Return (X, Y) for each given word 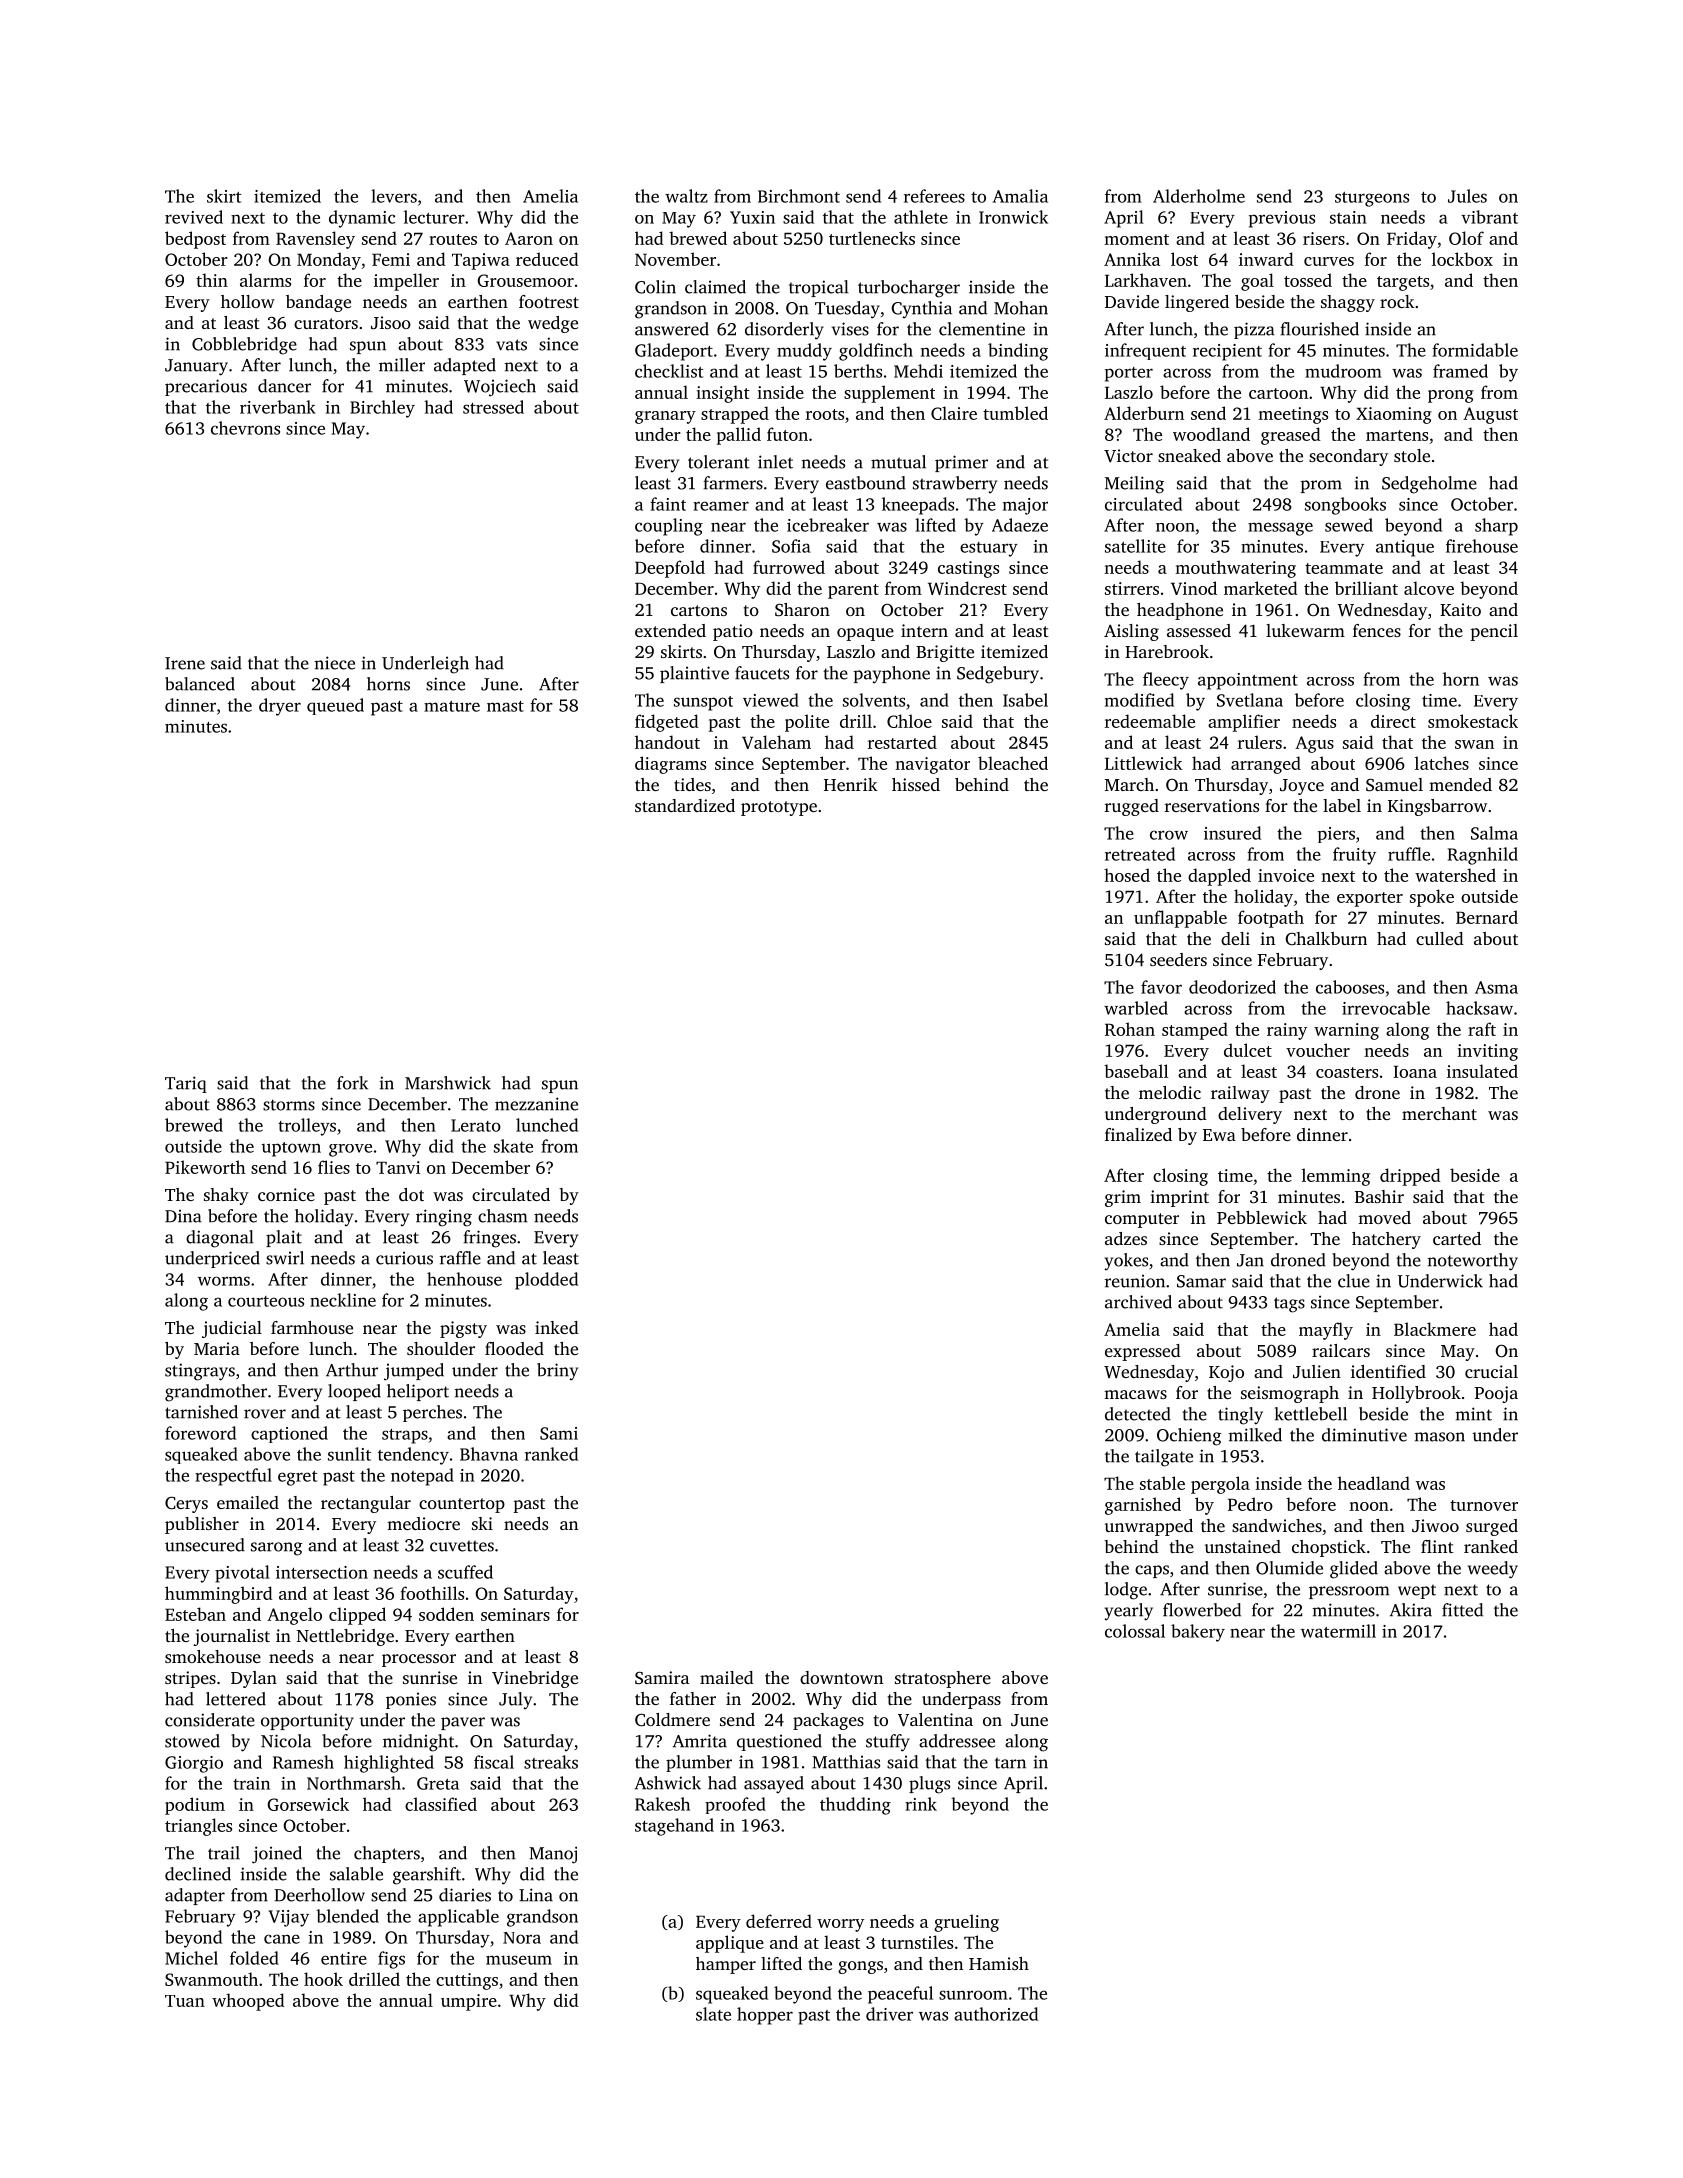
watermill (1338, 1631)
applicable (458, 1918)
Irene (185, 663)
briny (557, 1371)
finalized (1138, 1134)
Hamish (999, 1963)
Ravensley (315, 240)
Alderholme (1199, 196)
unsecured (205, 1545)
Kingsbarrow (1437, 807)
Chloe (909, 721)
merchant (1439, 1113)
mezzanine (536, 1104)
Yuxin (752, 217)
